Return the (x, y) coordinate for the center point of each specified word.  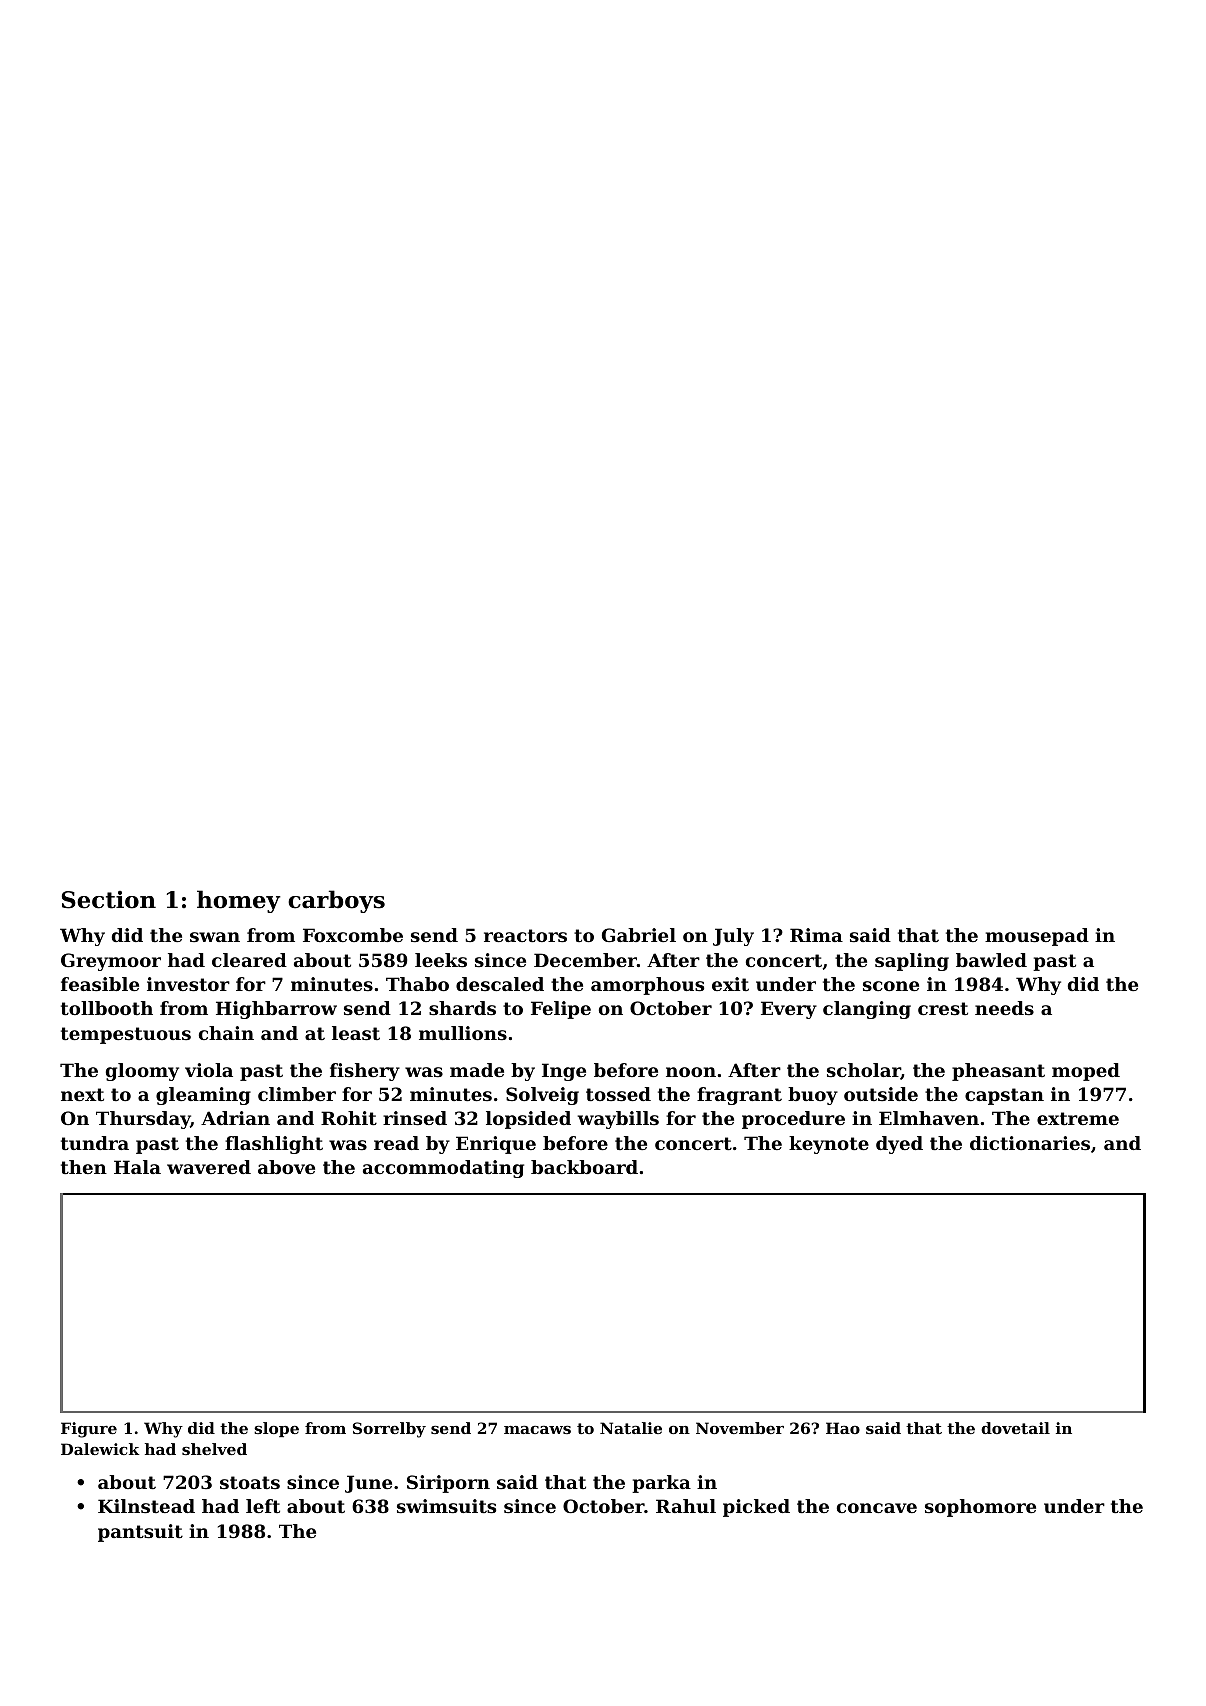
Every (789, 1010)
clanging (867, 1010)
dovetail (1015, 1428)
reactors (525, 935)
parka (661, 1484)
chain (226, 1033)
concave (877, 1508)
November (740, 1428)
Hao (843, 1428)
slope (276, 1429)
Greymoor (111, 962)
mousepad (1037, 937)
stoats (250, 1482)
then (84, 1167)
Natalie (631, 1428)
